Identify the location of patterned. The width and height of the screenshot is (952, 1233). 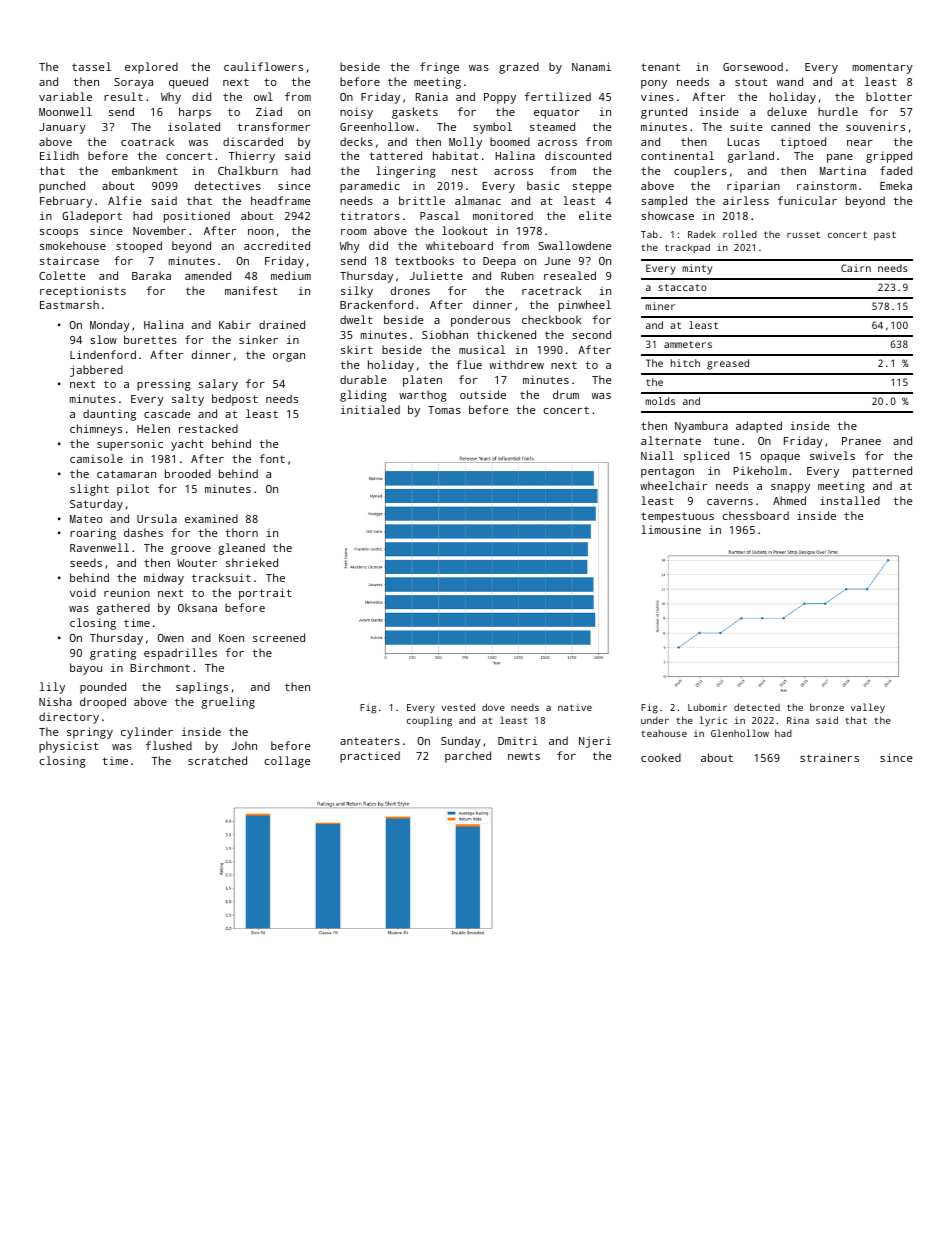
(882, 472).
